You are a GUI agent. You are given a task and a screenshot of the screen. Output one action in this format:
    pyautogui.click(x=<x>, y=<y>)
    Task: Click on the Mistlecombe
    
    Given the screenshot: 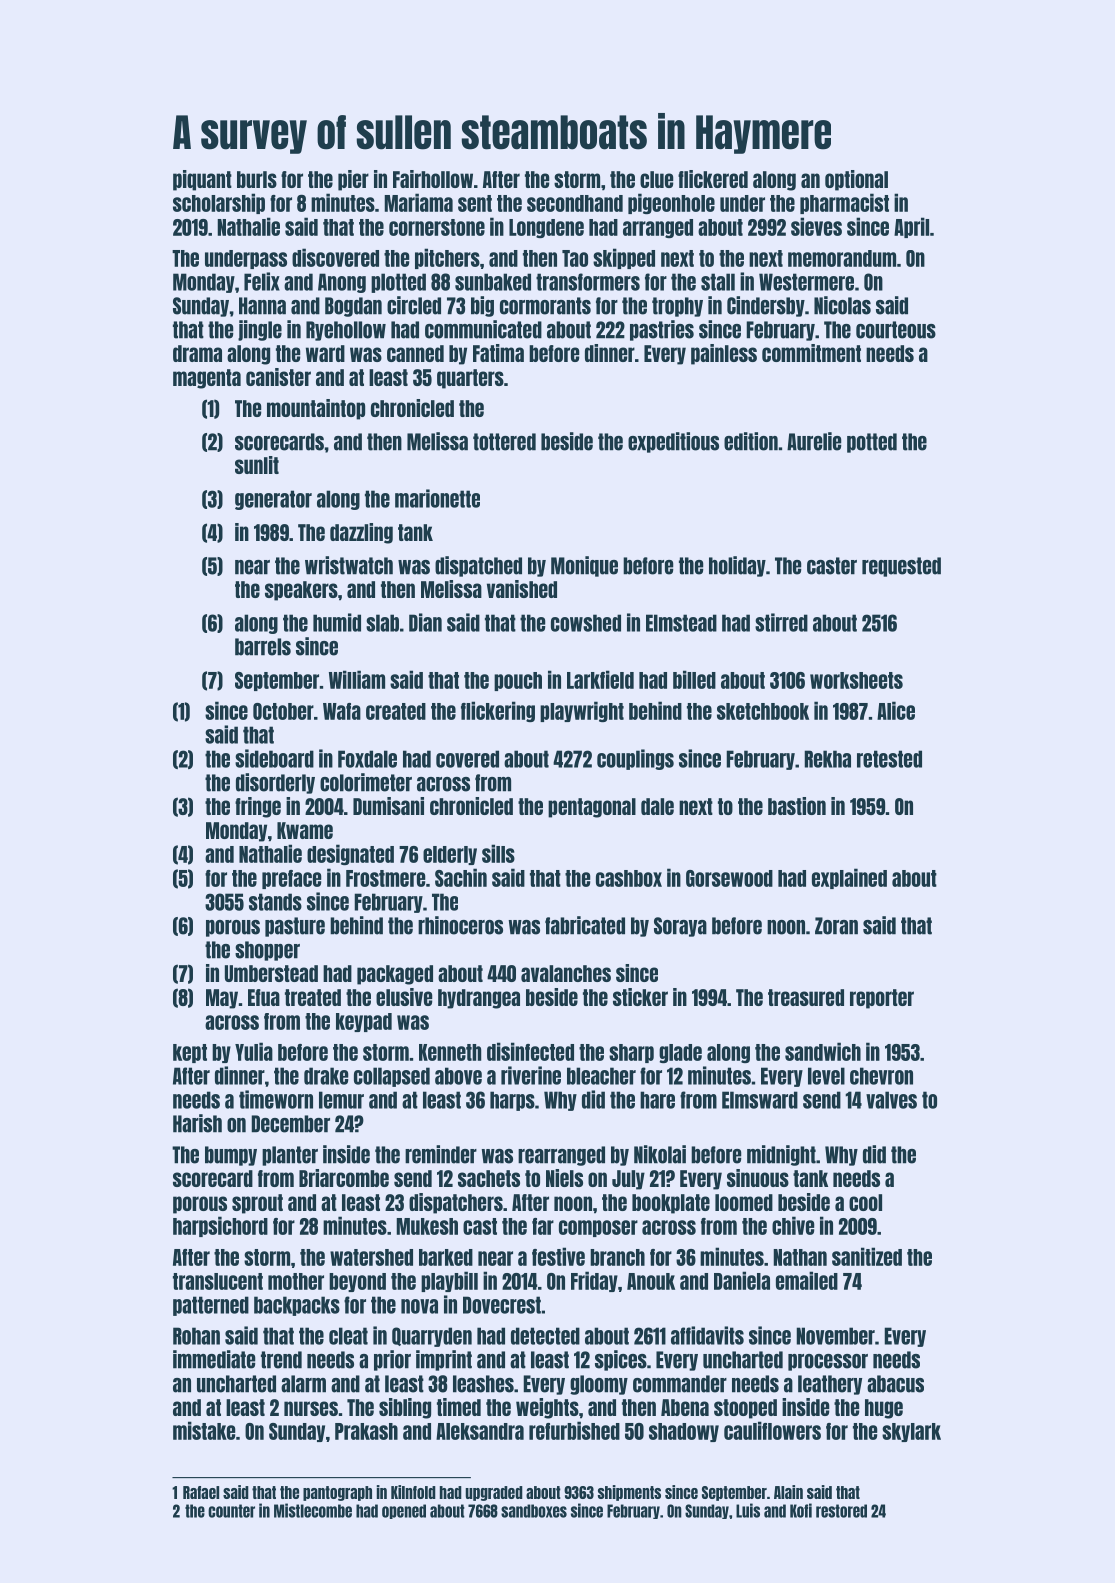 What is the action you would take?
    pyautogui.click(x=313, y=1510)
